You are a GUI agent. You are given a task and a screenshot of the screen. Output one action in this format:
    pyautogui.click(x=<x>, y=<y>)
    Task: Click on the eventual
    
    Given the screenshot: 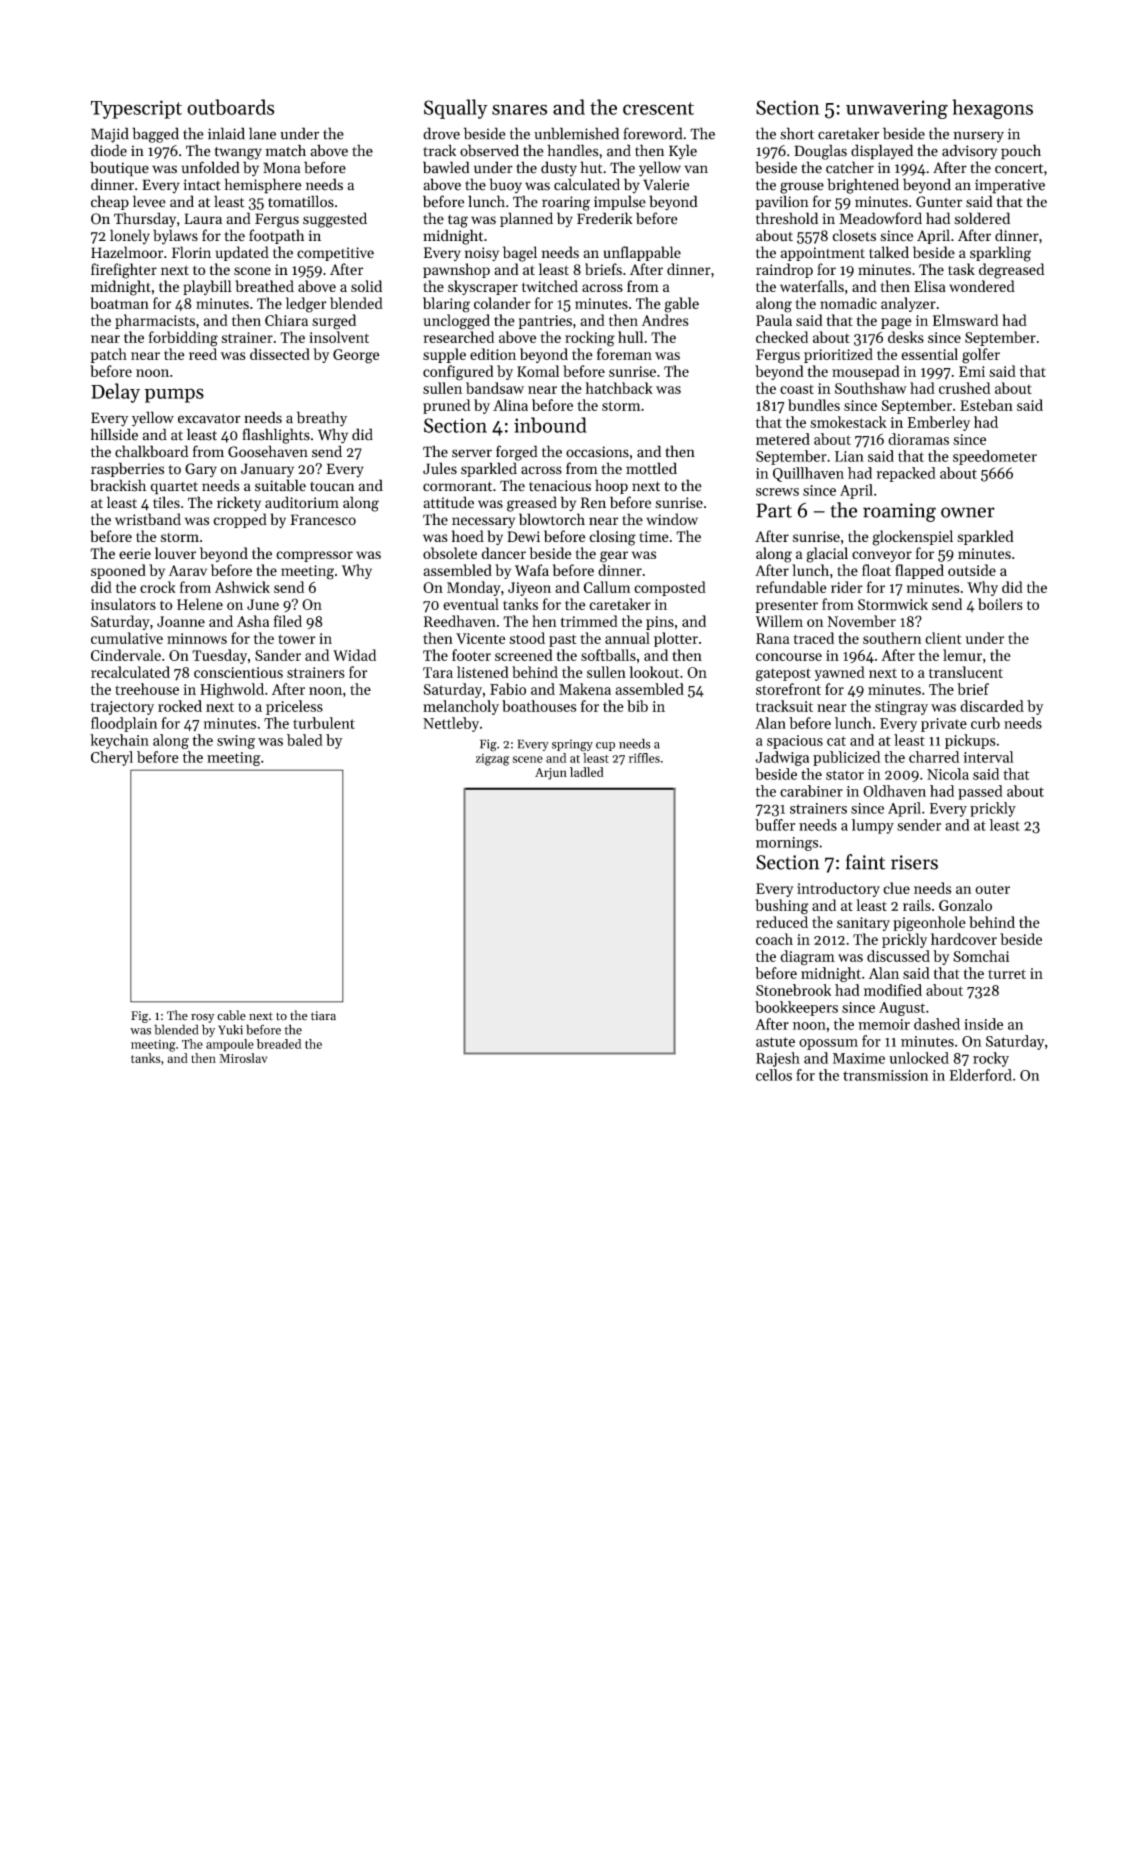 What is the action you would take?
    pyautogui.click(x=471, y=604)
